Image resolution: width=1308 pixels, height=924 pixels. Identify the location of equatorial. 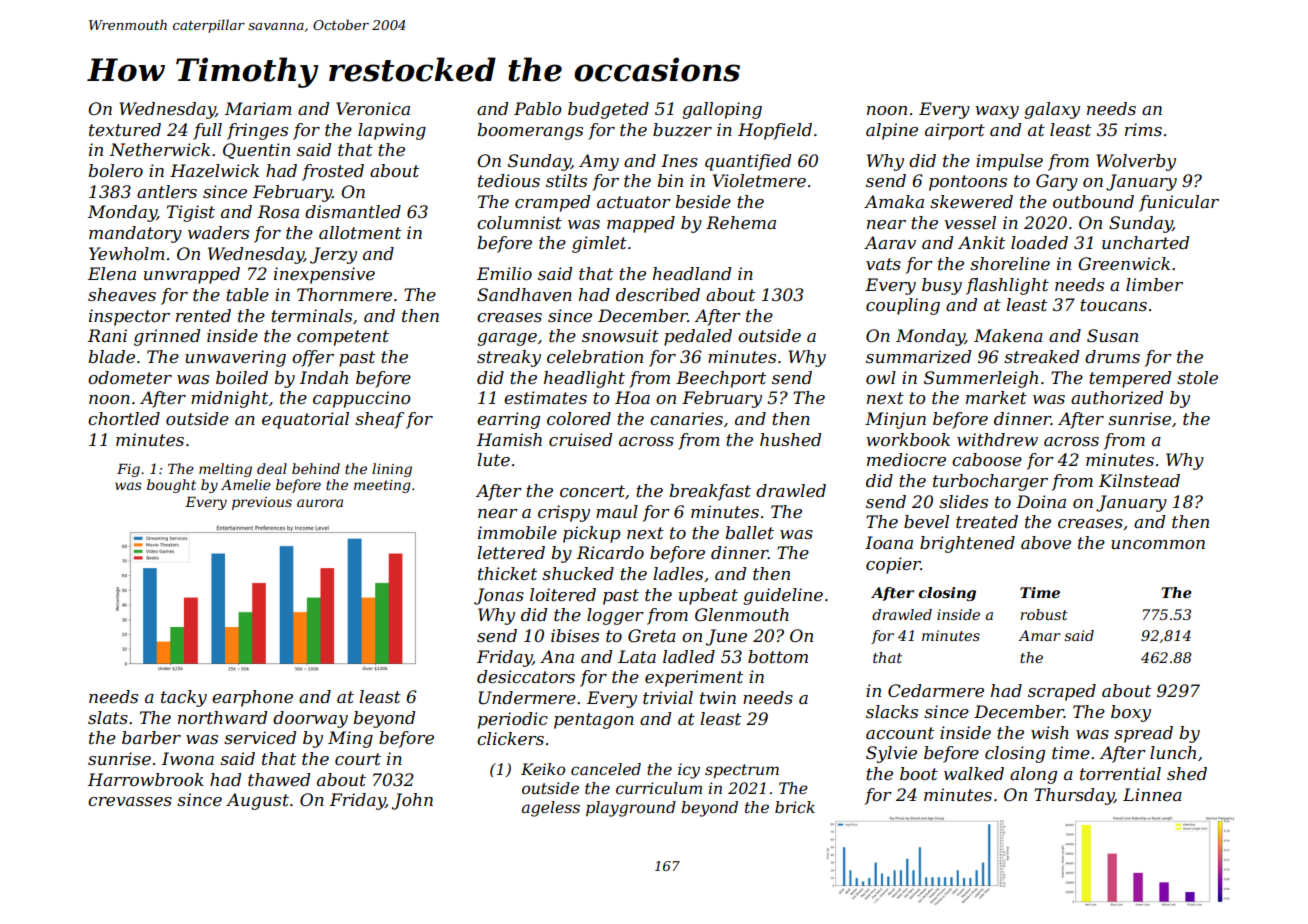
(305, 420).
